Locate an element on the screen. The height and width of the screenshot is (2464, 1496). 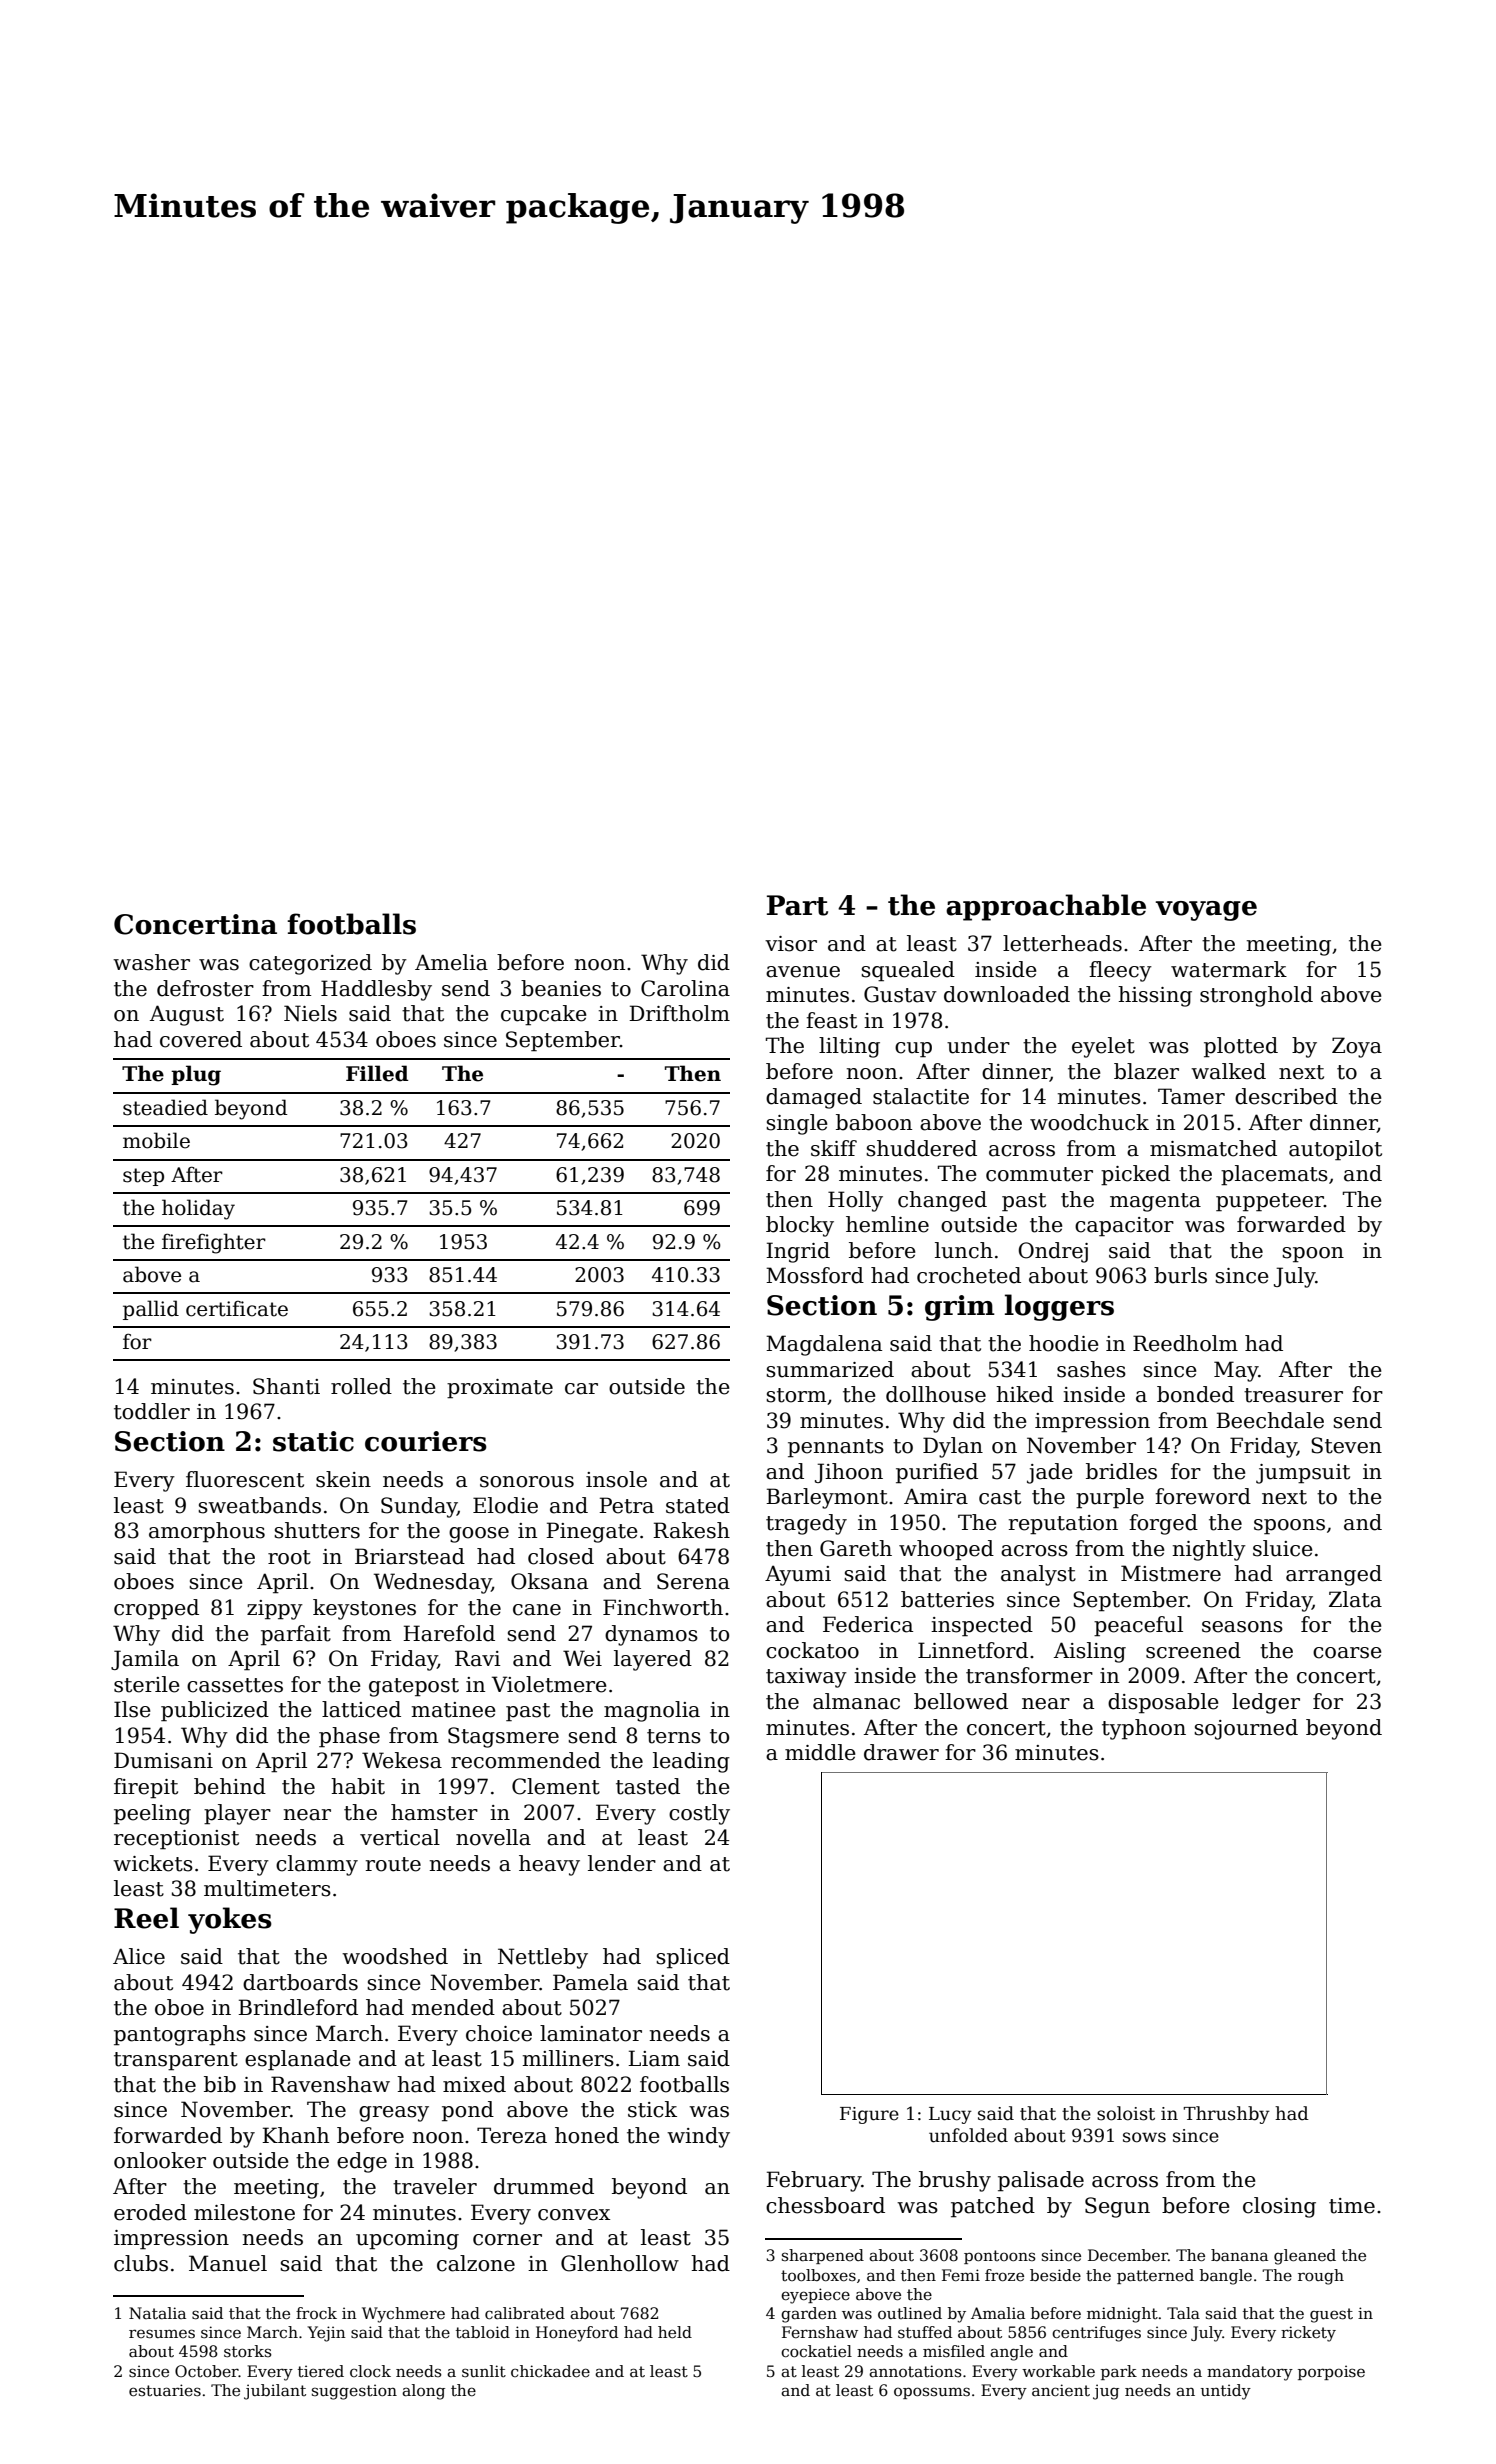
heavy is located at coordinates (549, 1865).
